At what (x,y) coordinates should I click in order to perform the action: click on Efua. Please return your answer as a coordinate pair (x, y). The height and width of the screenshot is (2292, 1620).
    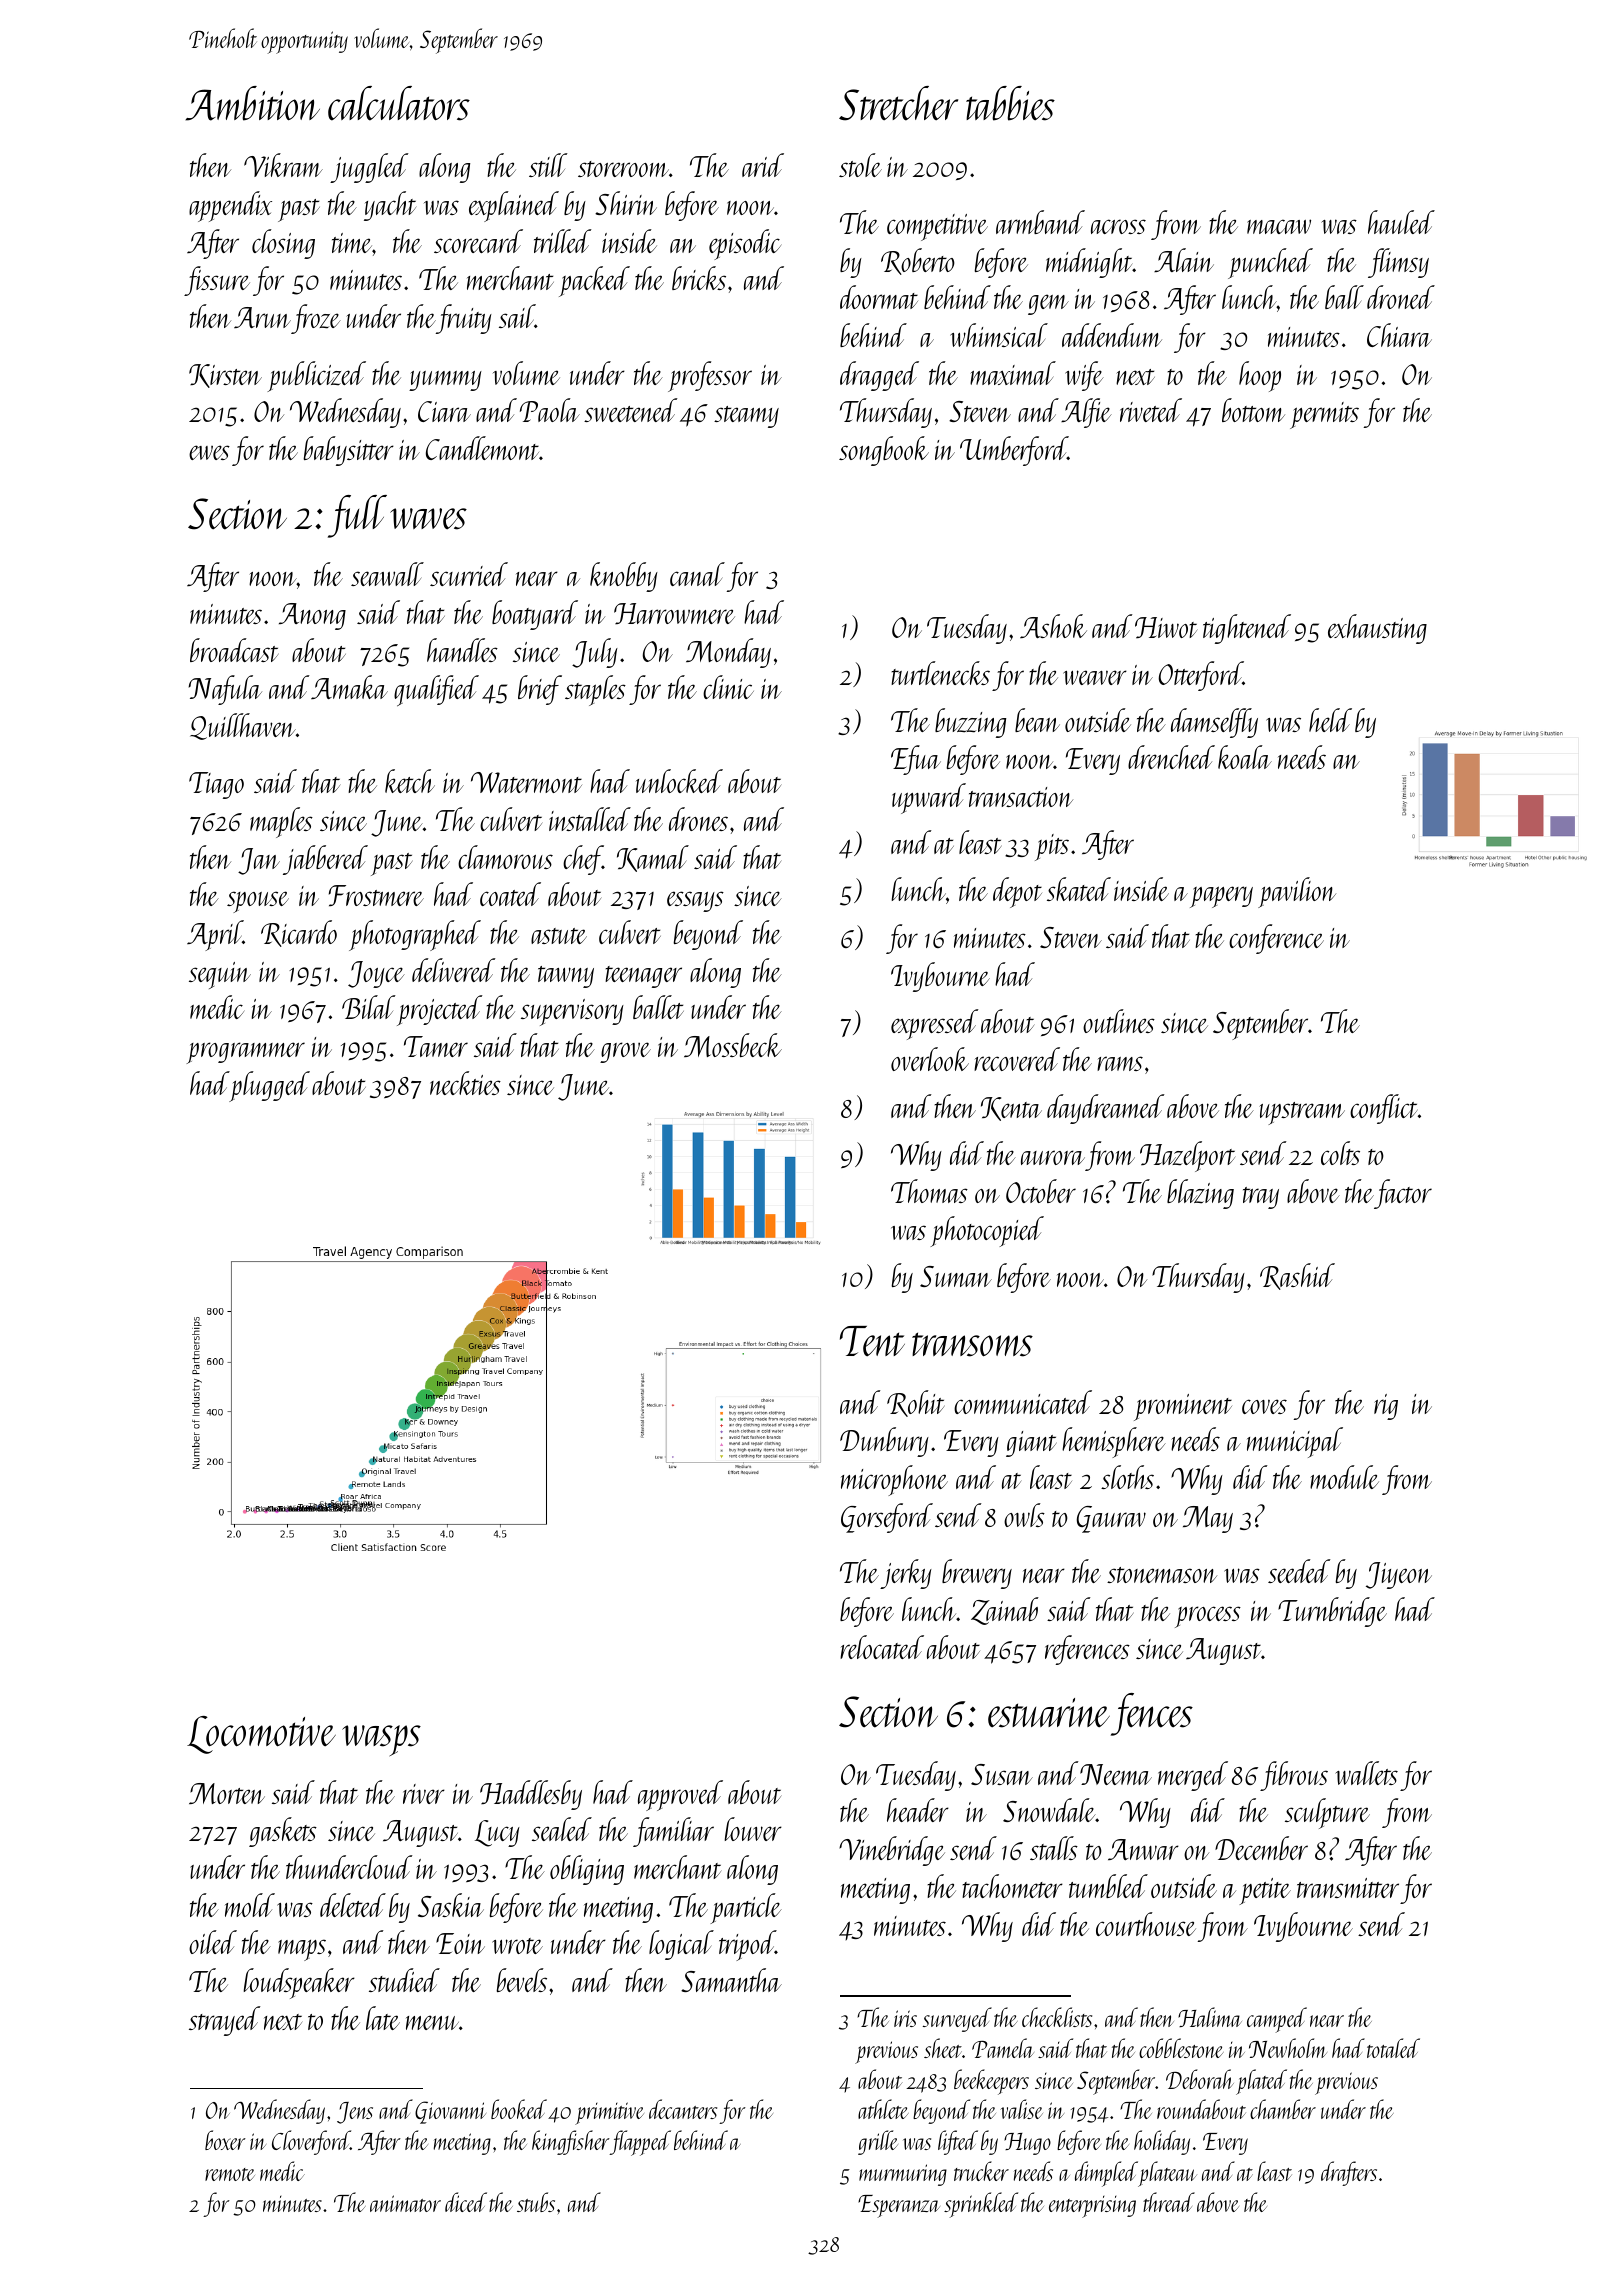
    Looking at the image, I should click on (916, 760).
